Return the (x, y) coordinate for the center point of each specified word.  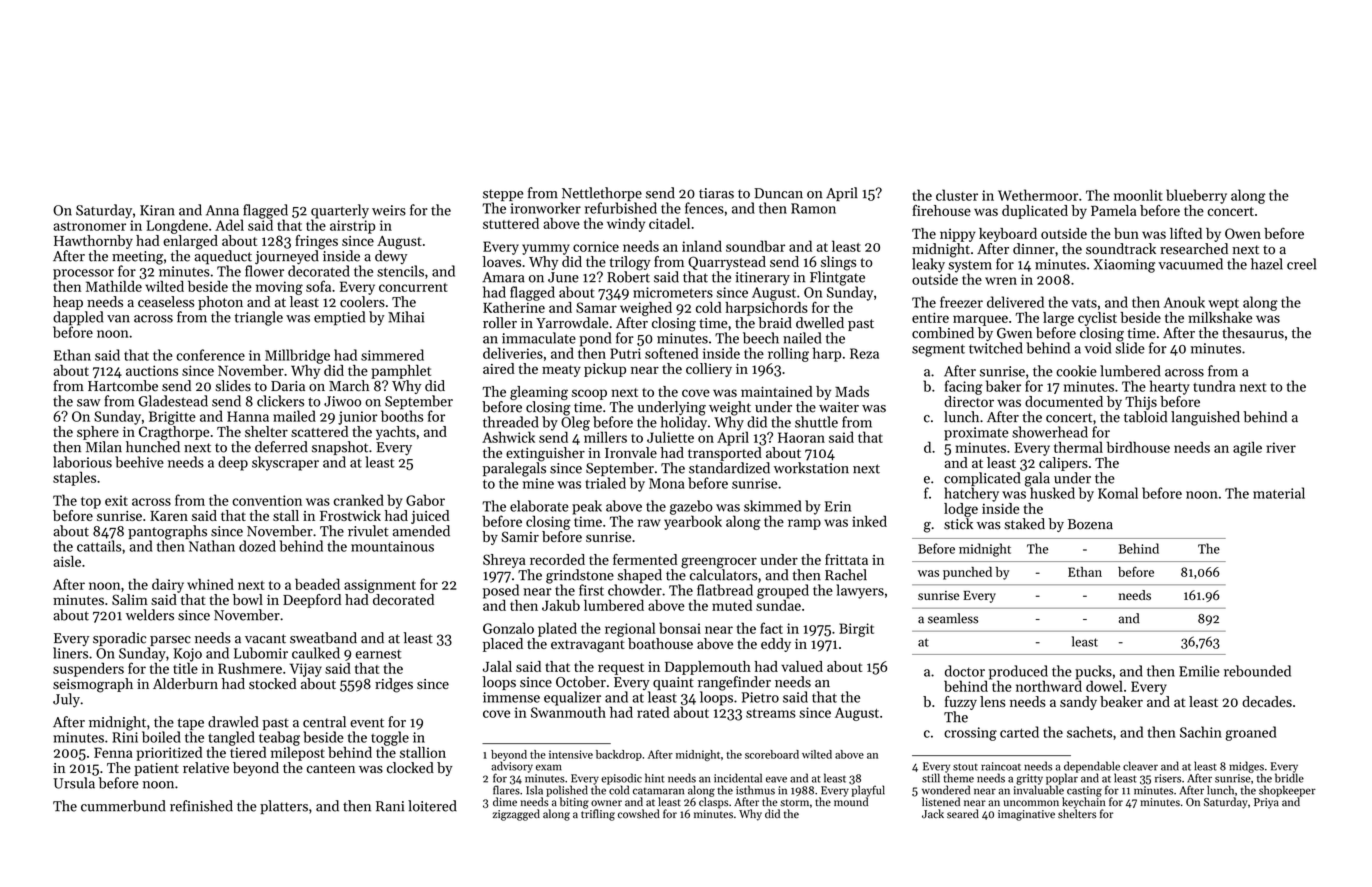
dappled (78, 318)
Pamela (1114, 210)
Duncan (778, 193)
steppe (503, 195)
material (1279, 493)
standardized (729, 468)
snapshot (340, 448)
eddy (776, 645)
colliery (709, 370)
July (66, 700)
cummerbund (123, 806)
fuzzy (961, 703)
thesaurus (1253, 333)
